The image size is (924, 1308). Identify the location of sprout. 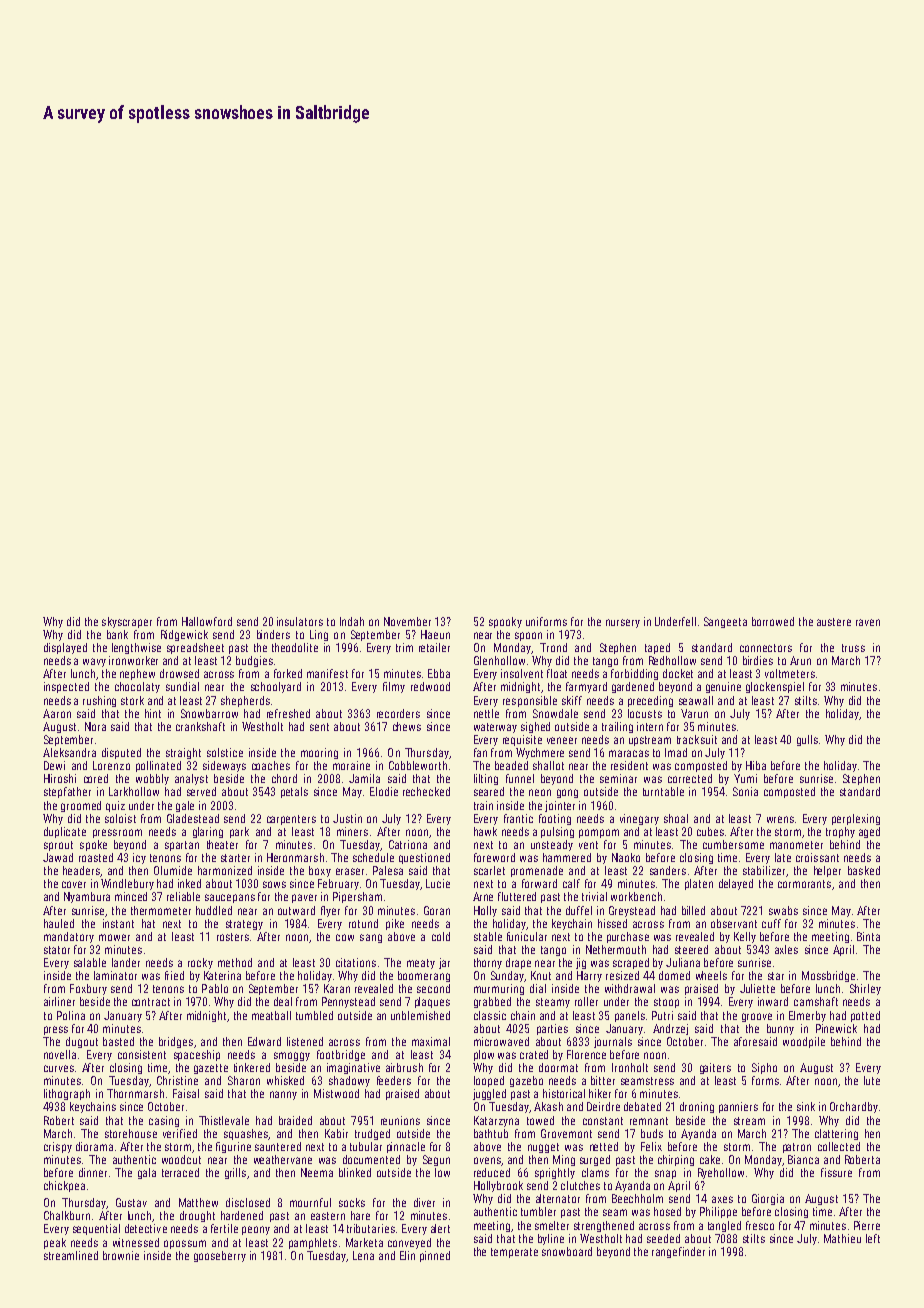
(58, 846).
